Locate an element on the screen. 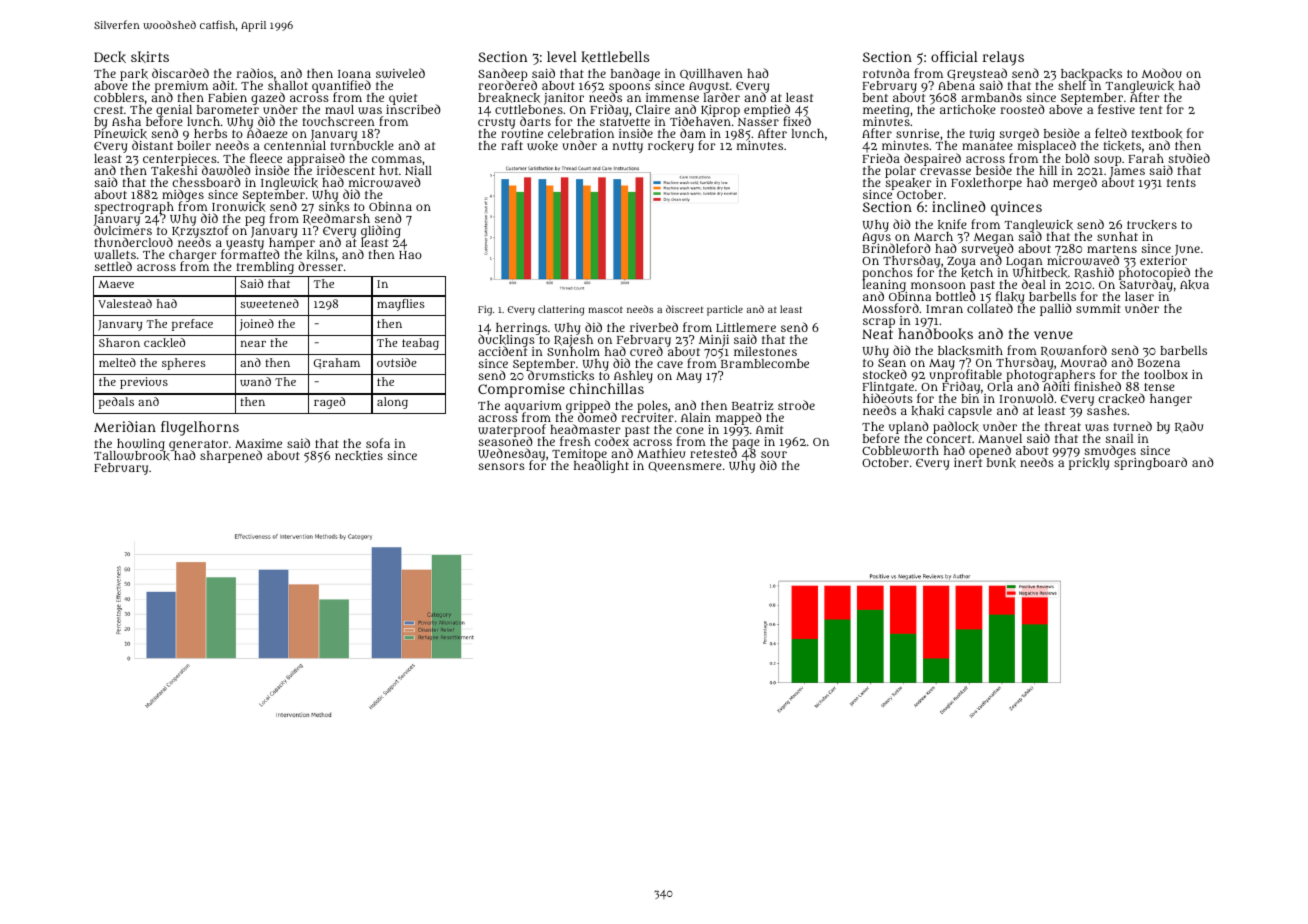 This screenshot has width=1308, height=924. Takeshi is located at coordinates (174, 171).
